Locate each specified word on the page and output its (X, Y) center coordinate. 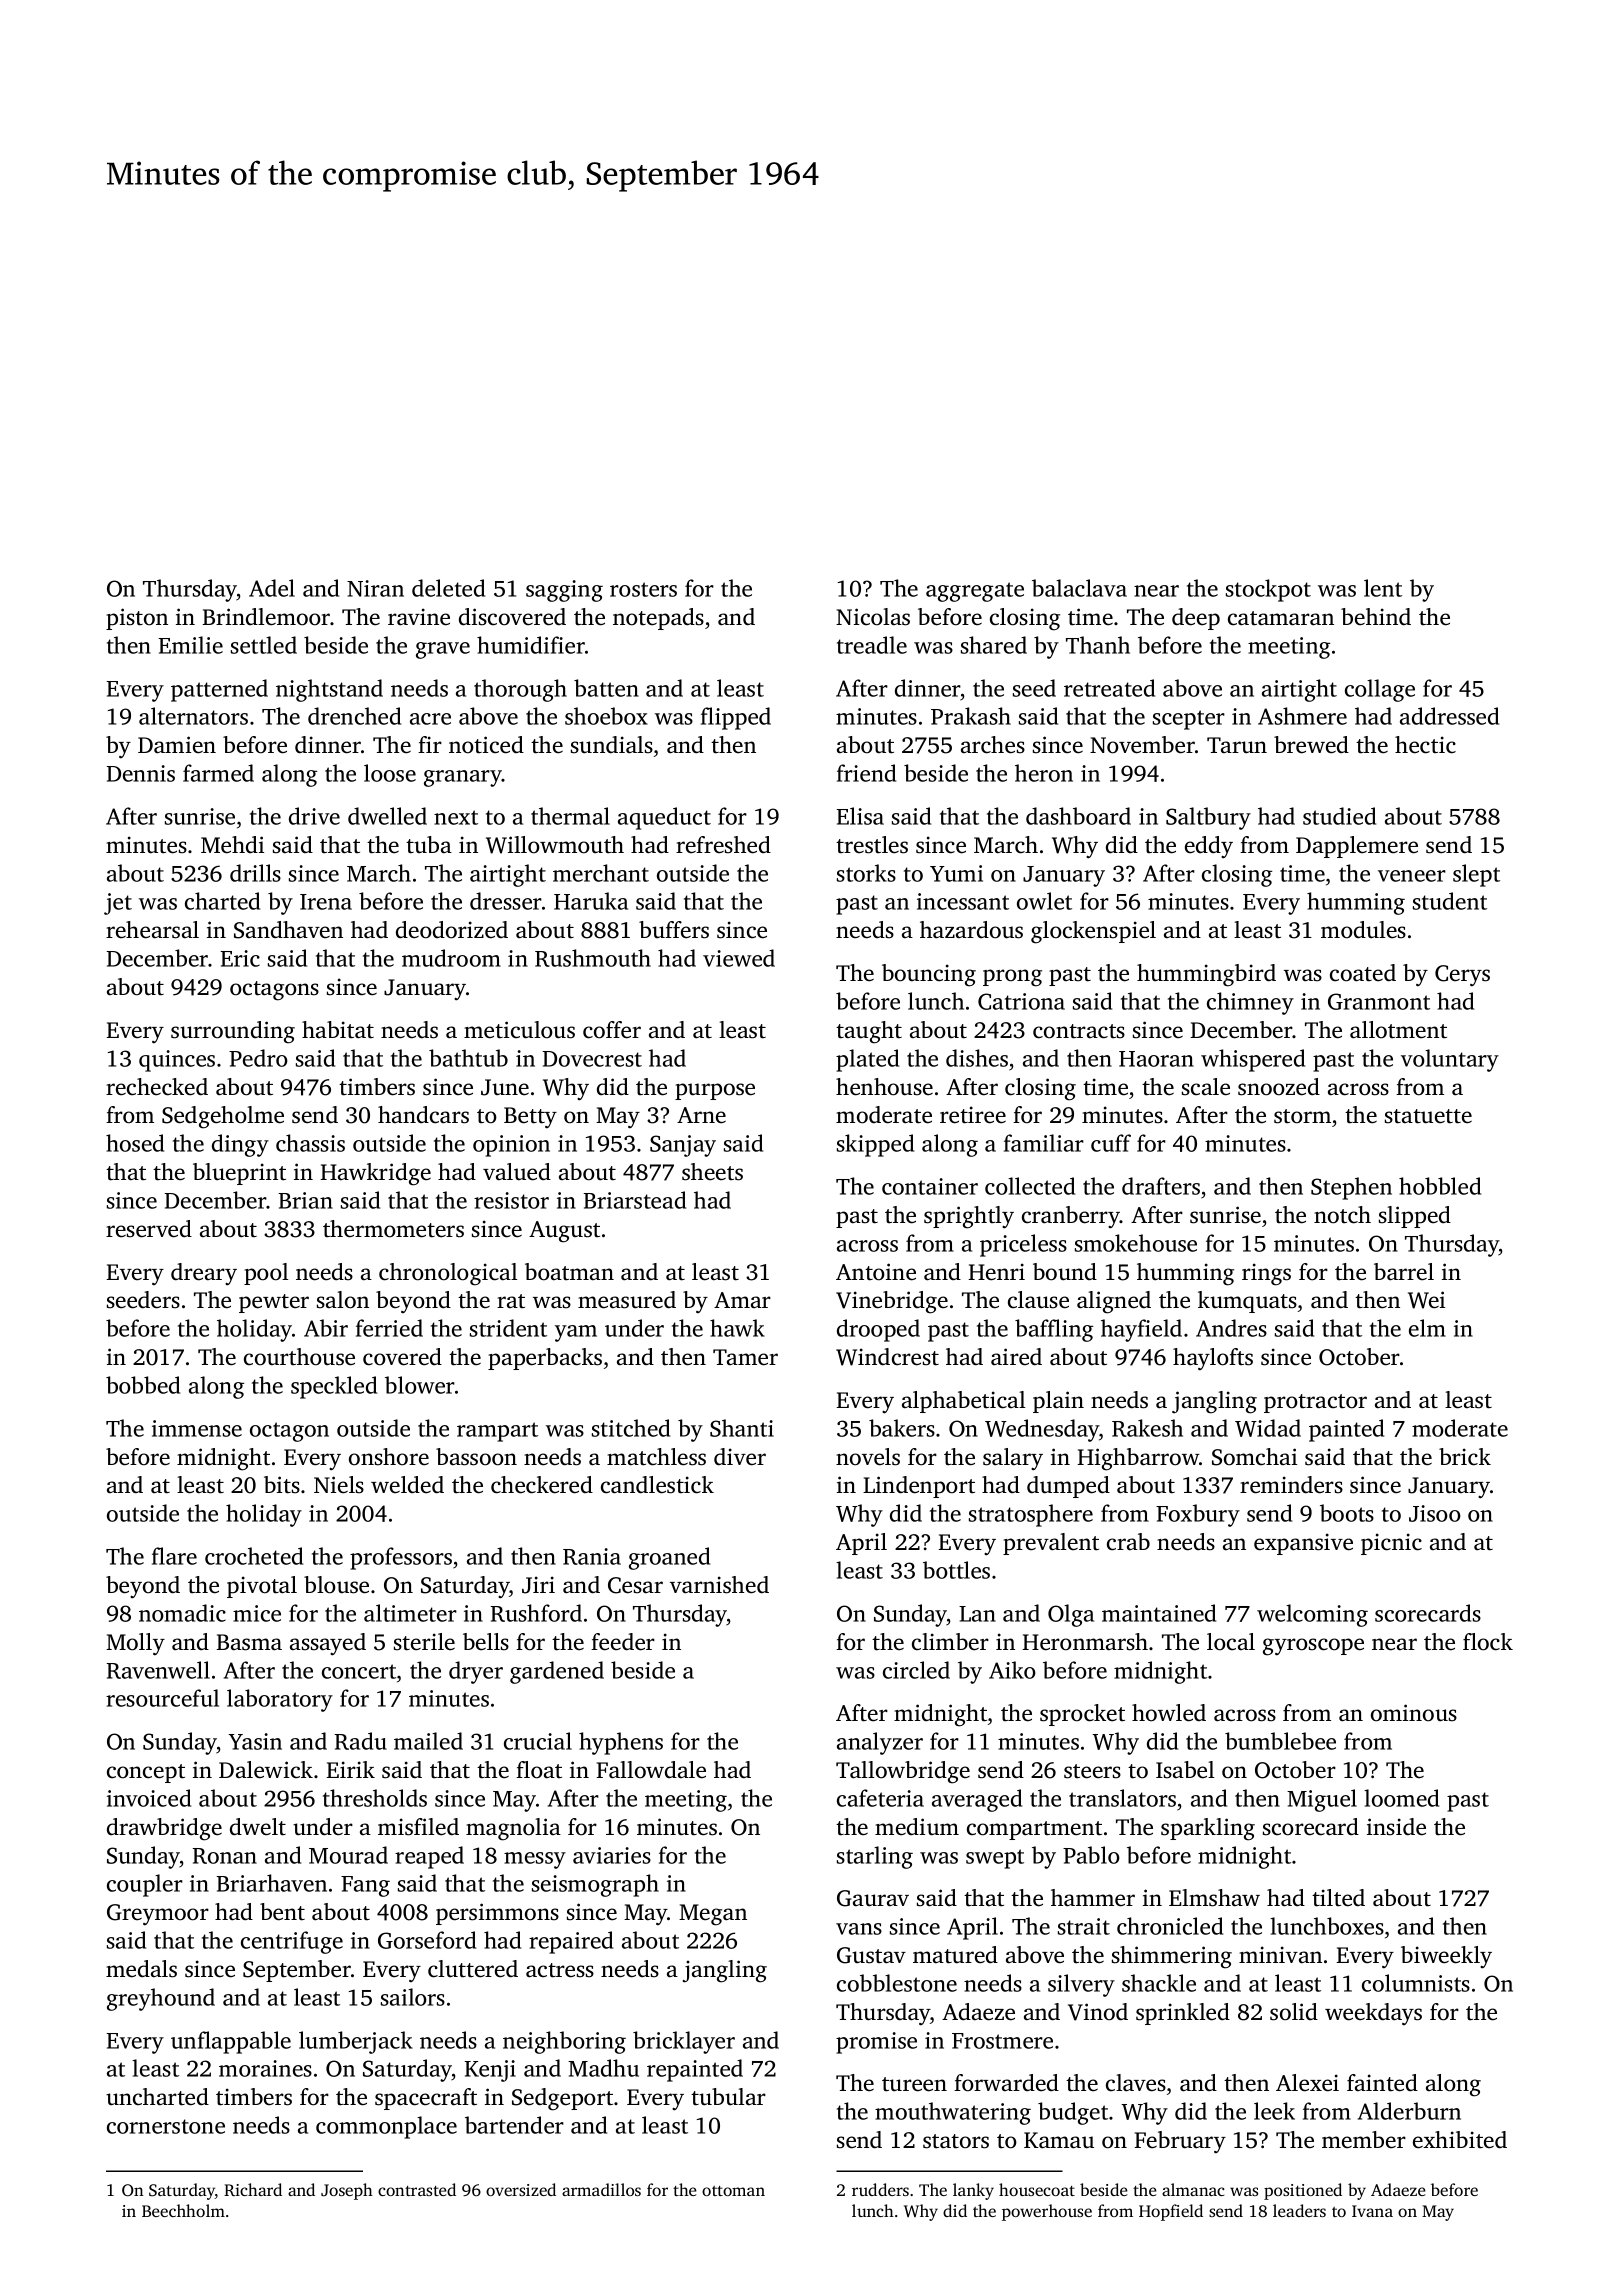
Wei (1426, 1300)
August (564, 1232)
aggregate (975, 592)
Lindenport (919, 1487)
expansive (1303, 1544)
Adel (272, 588)
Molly (135, 1644)
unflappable (231, 2042)
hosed (135, 1143)
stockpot (1268, 590)
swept (995, 1859)
